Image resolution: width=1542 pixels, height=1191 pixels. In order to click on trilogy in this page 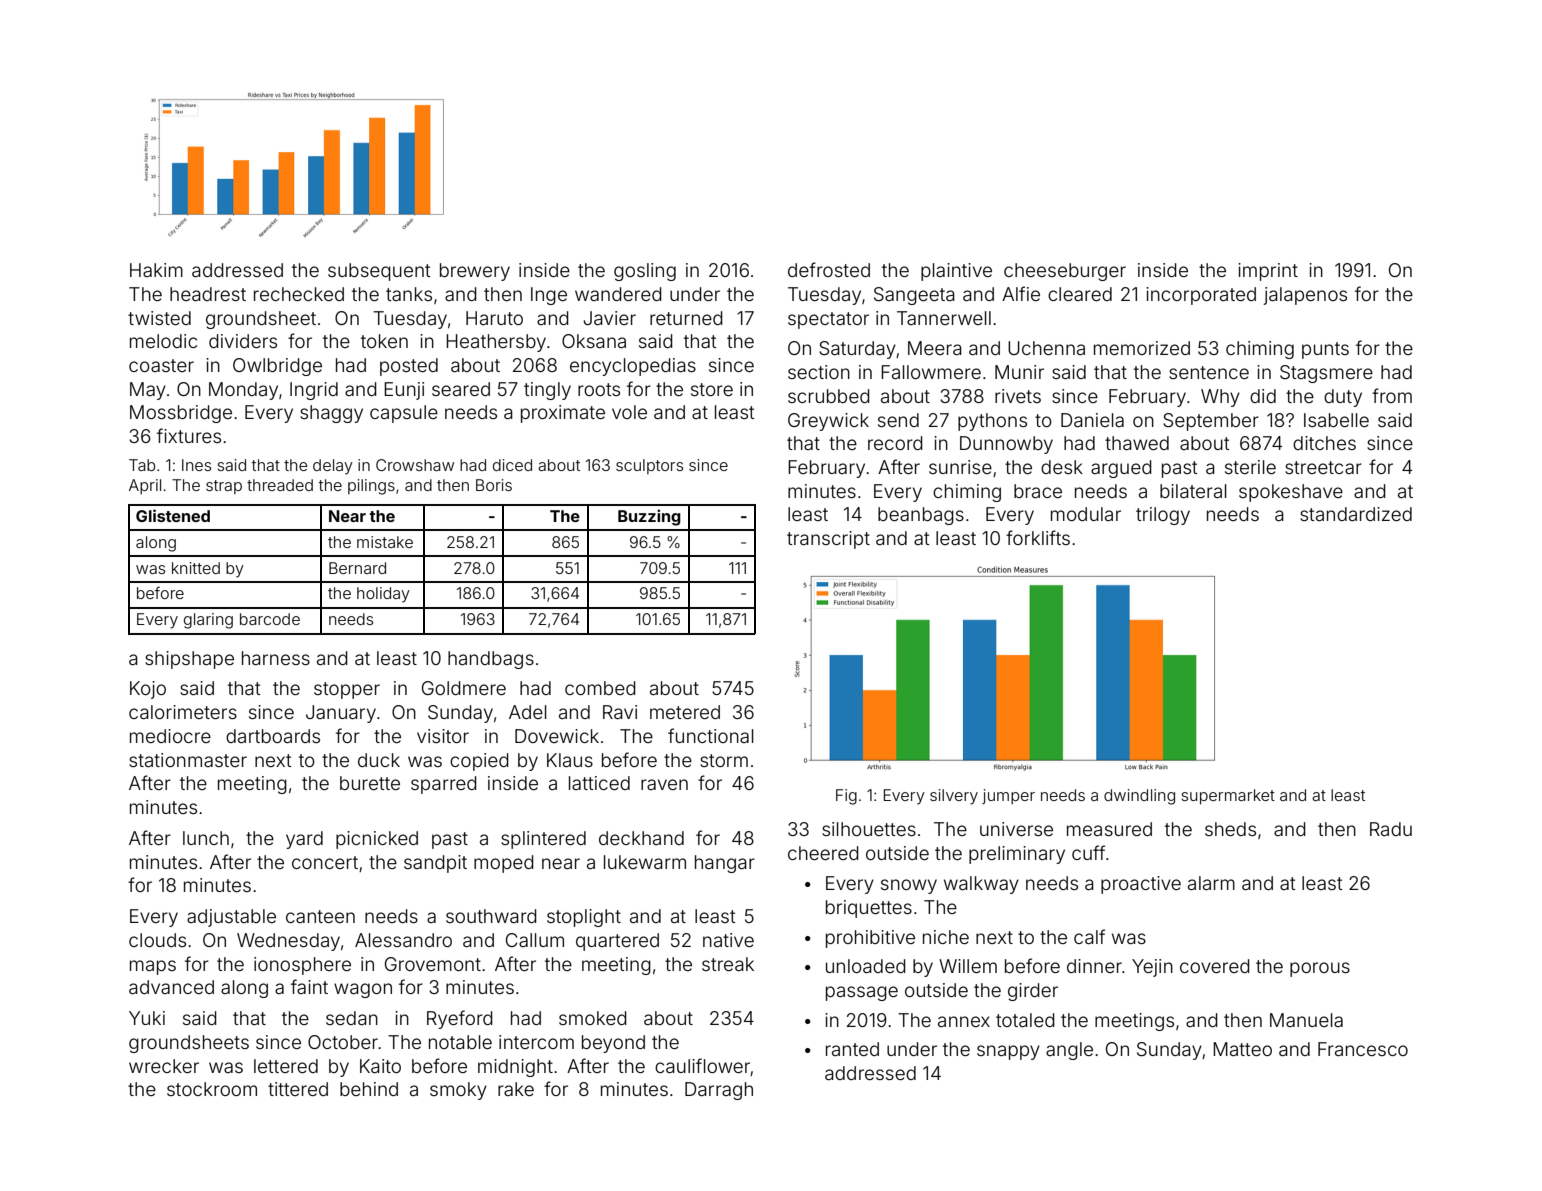, I will do `click(1163, 516)`.
